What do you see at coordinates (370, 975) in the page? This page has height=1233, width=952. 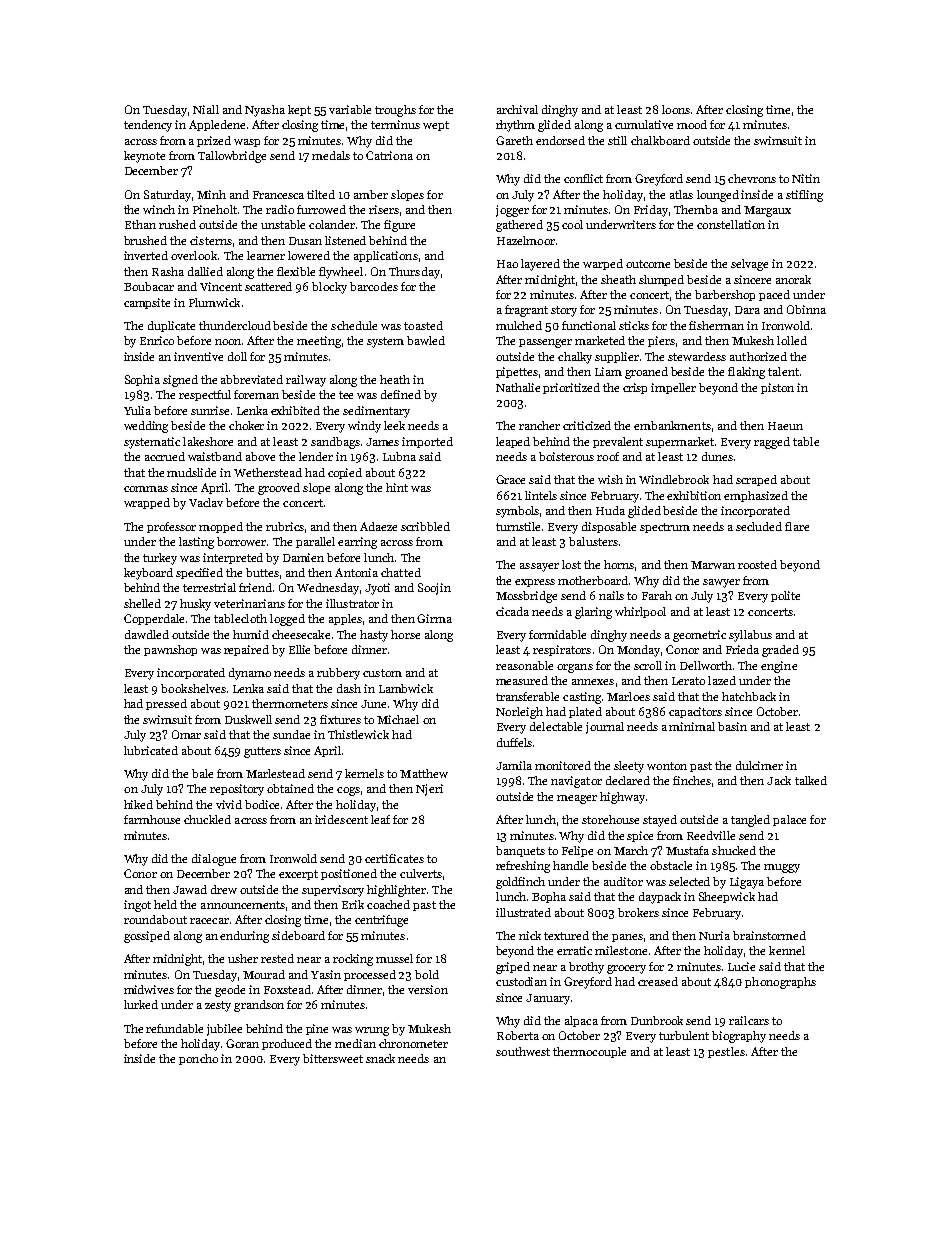 I see `processed` at bounding box center [370, 975].
